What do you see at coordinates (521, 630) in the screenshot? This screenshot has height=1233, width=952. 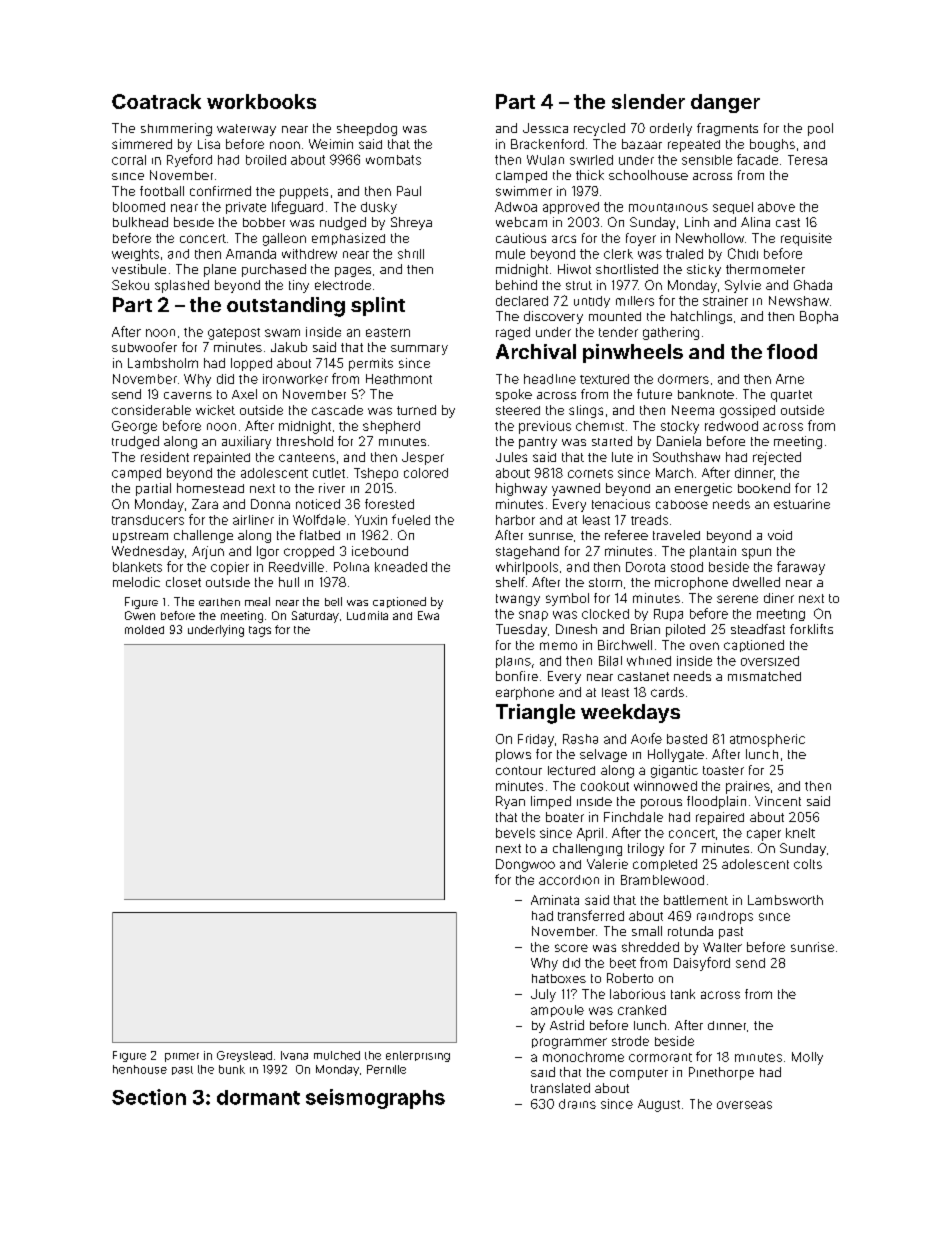 I see `Tuesday` at bounding box center [521, 630].
